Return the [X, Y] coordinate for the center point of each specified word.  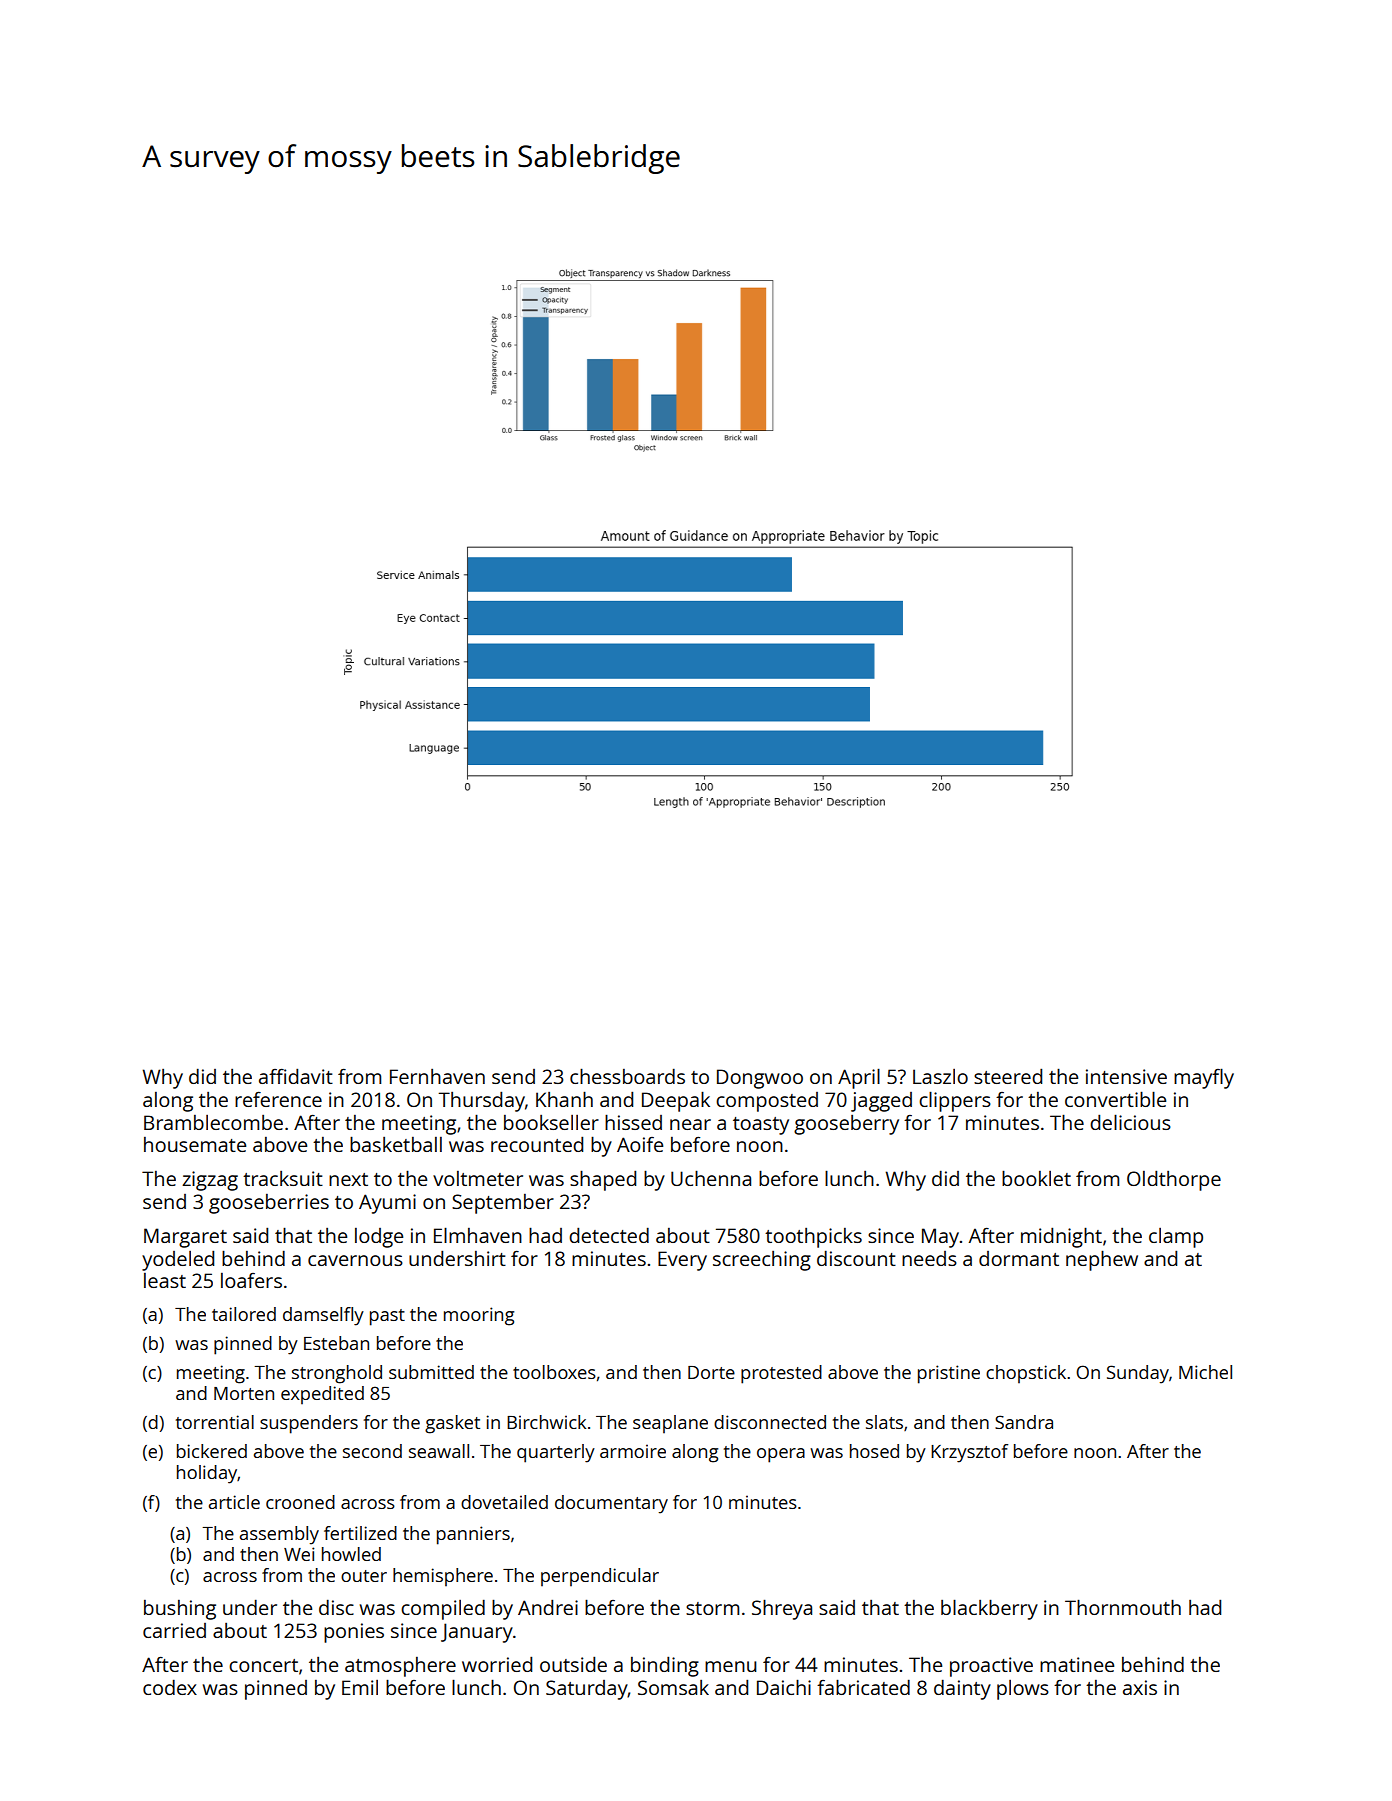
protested [781, 1374]
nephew [1102, 1260]
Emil [360, 1687]
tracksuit [283, 1178]
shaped [603, 1180]
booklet [1036, 1178]
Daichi [784, 1687]
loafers [251, 1280]
